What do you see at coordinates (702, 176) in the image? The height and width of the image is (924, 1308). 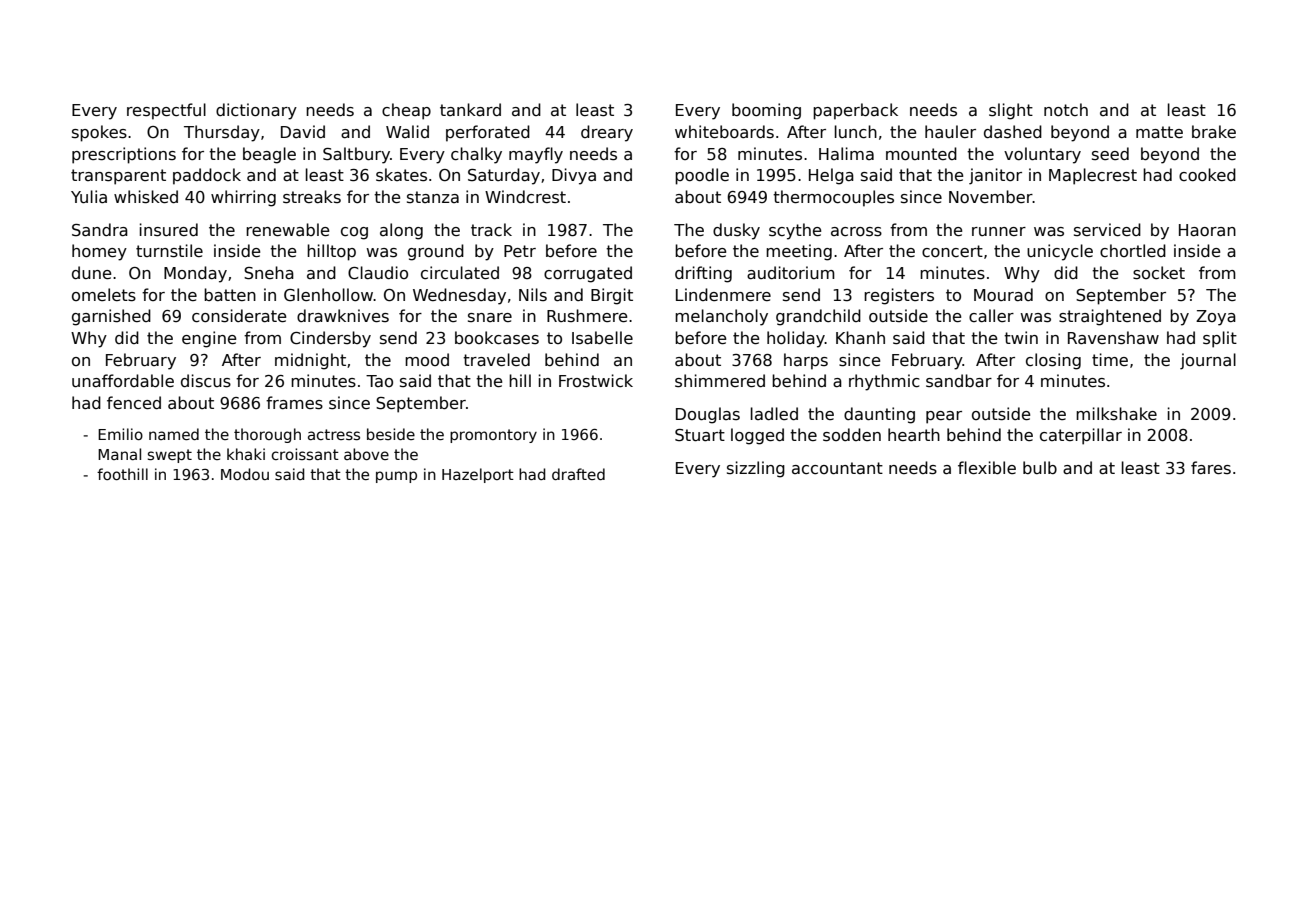 I see `poodle` at bounding box center [702, 176].
